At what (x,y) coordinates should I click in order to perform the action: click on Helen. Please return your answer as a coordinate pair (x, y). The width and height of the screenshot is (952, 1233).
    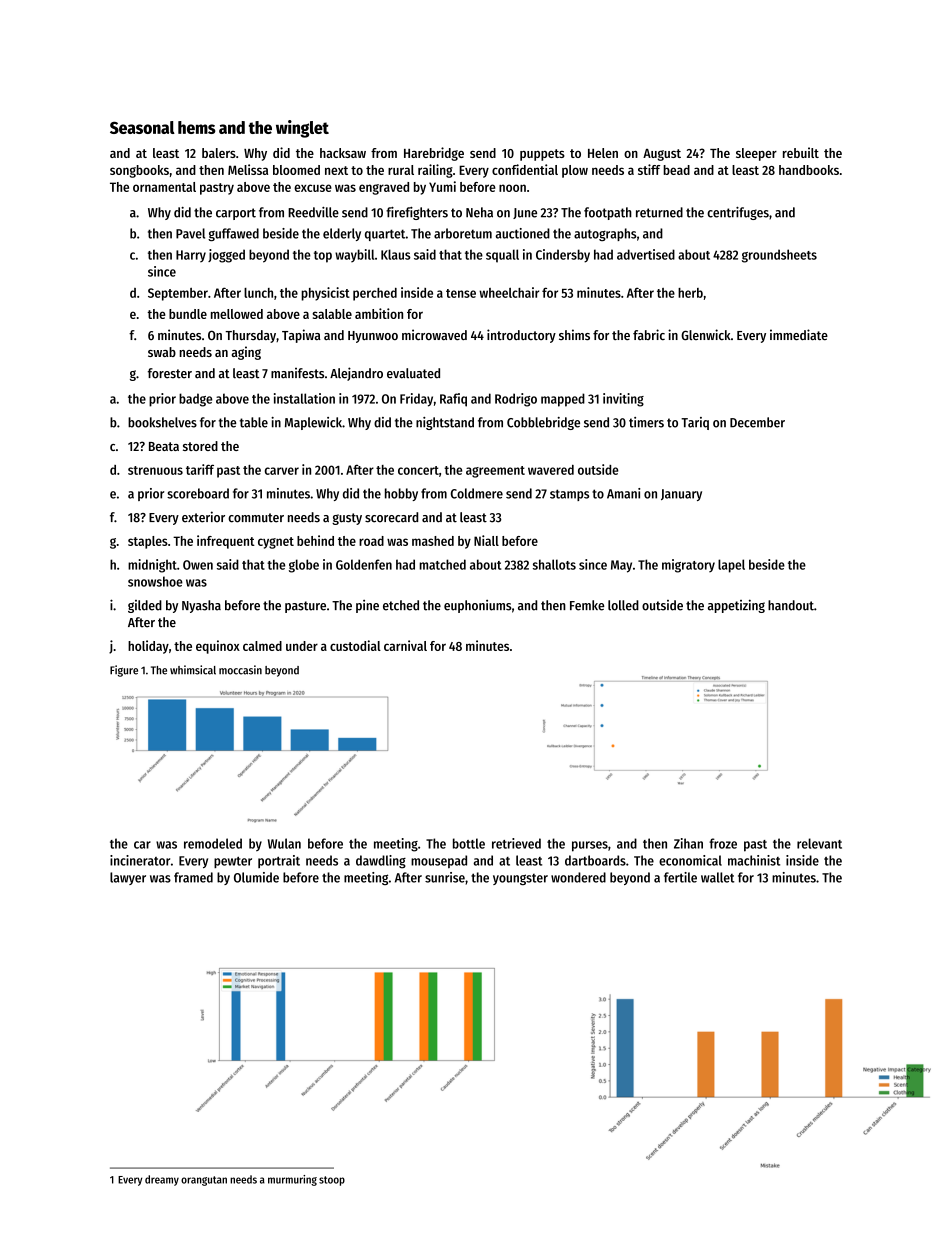
    Looking at the image, I should click on (603, 153).
